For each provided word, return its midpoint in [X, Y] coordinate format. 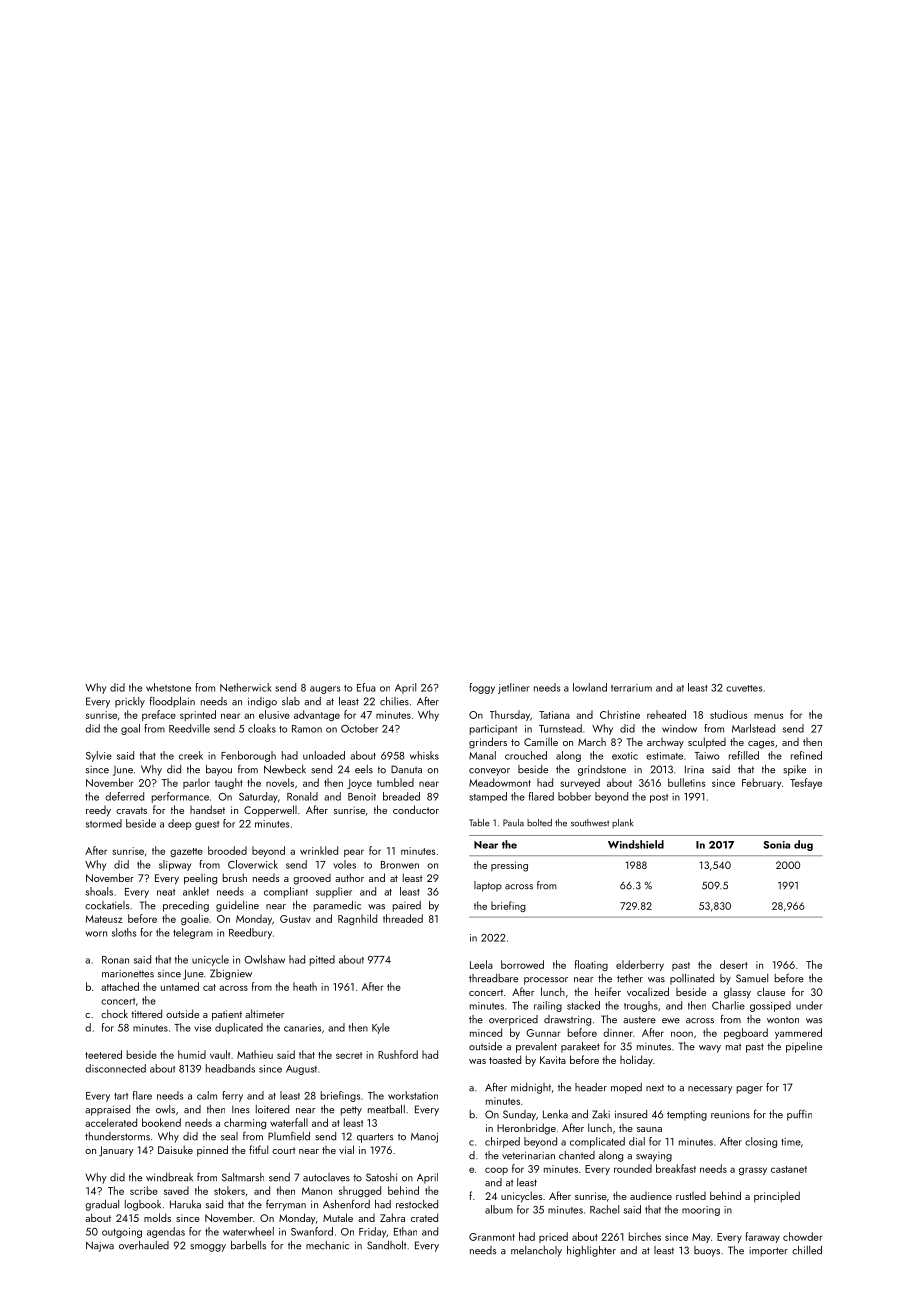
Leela [481, 964]
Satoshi [381, 1177]
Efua [366, 687]
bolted [539, 823]
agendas [166, 1232]
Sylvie [99, 756]
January [116, 1151]
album [499, 1209]
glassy [737, 993]
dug [803, 845]
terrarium [631, 688]
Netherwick [246, 687]
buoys [707, 1251]
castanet [789, 1169]
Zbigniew [231, 974]
